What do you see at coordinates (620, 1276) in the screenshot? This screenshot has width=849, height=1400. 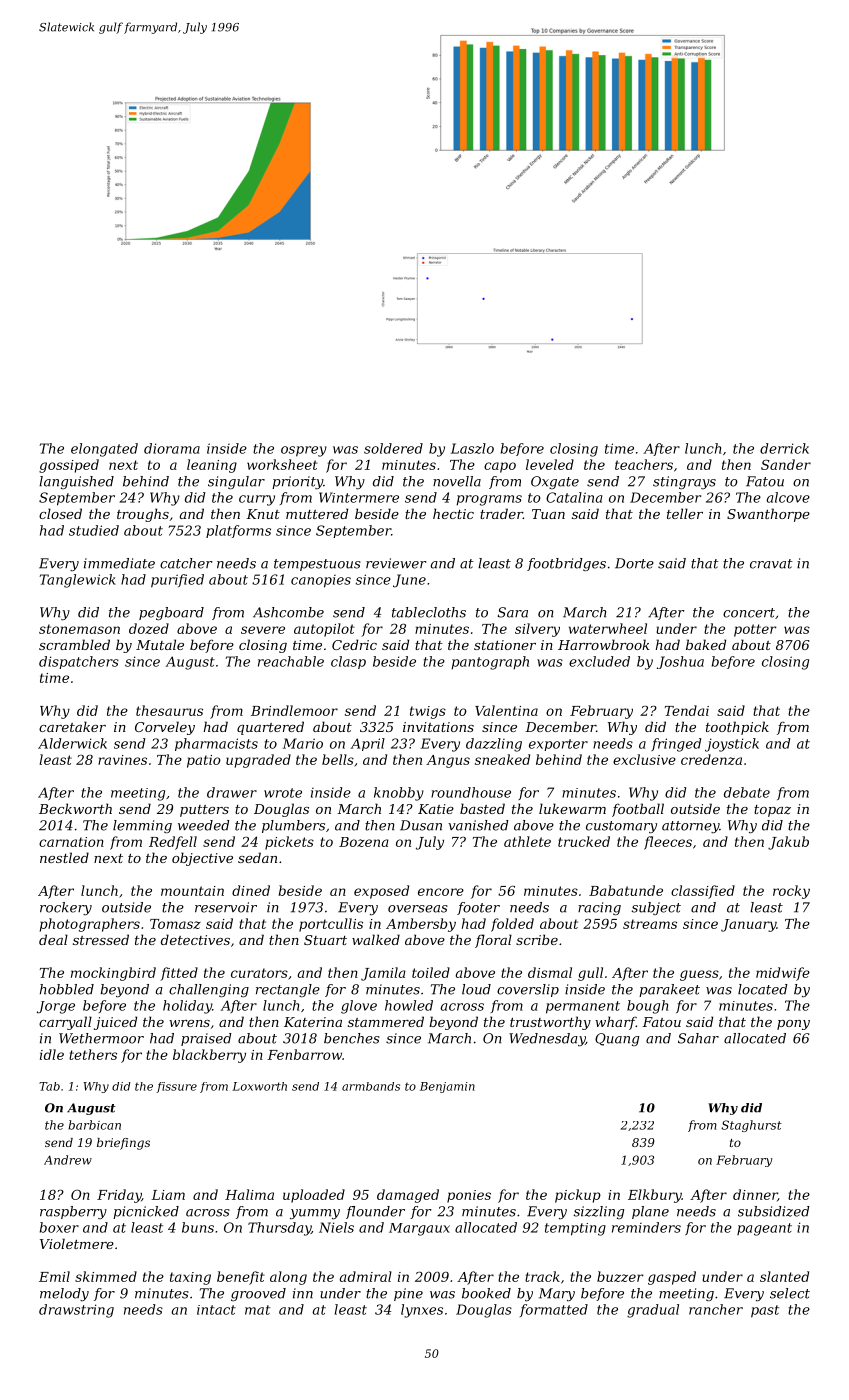 I see `buzzer` at bounding box center [620, 1276].
